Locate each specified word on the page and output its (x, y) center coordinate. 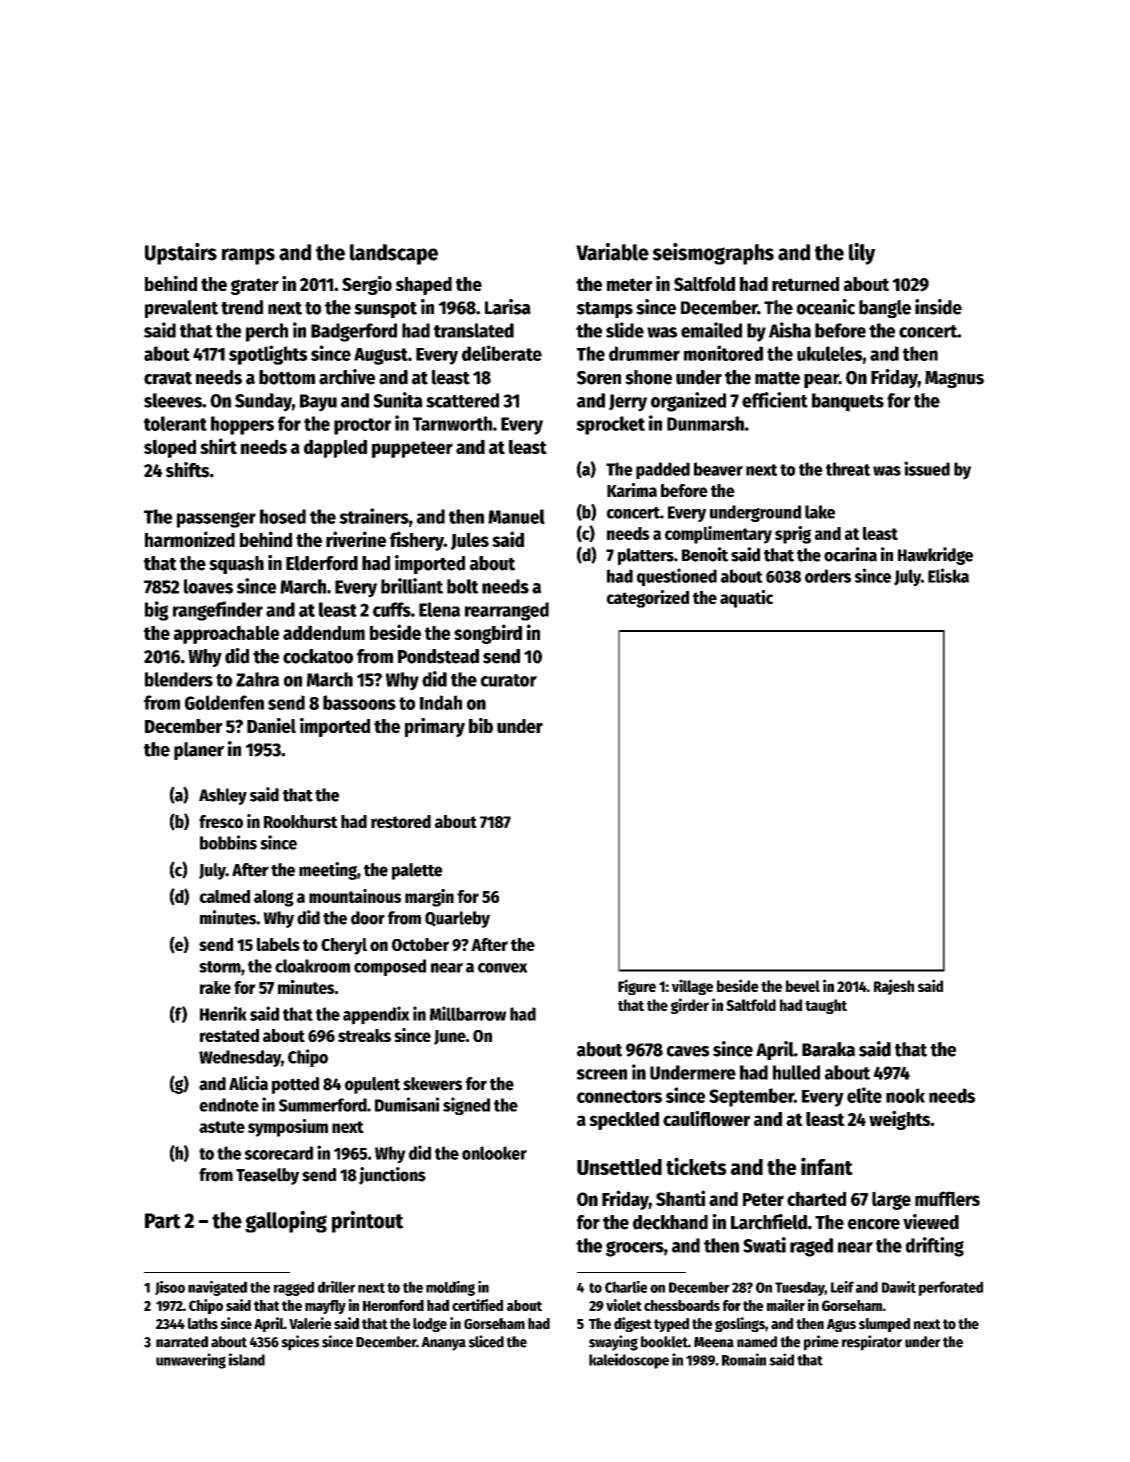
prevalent (181, 309)
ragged (294, 1288)
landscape (394, 254)
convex (503, 968)
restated (229, 1035)
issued (927, 468)
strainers (374, 516)
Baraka (828, 1049)
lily (862, 254)
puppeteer (412, 449)
